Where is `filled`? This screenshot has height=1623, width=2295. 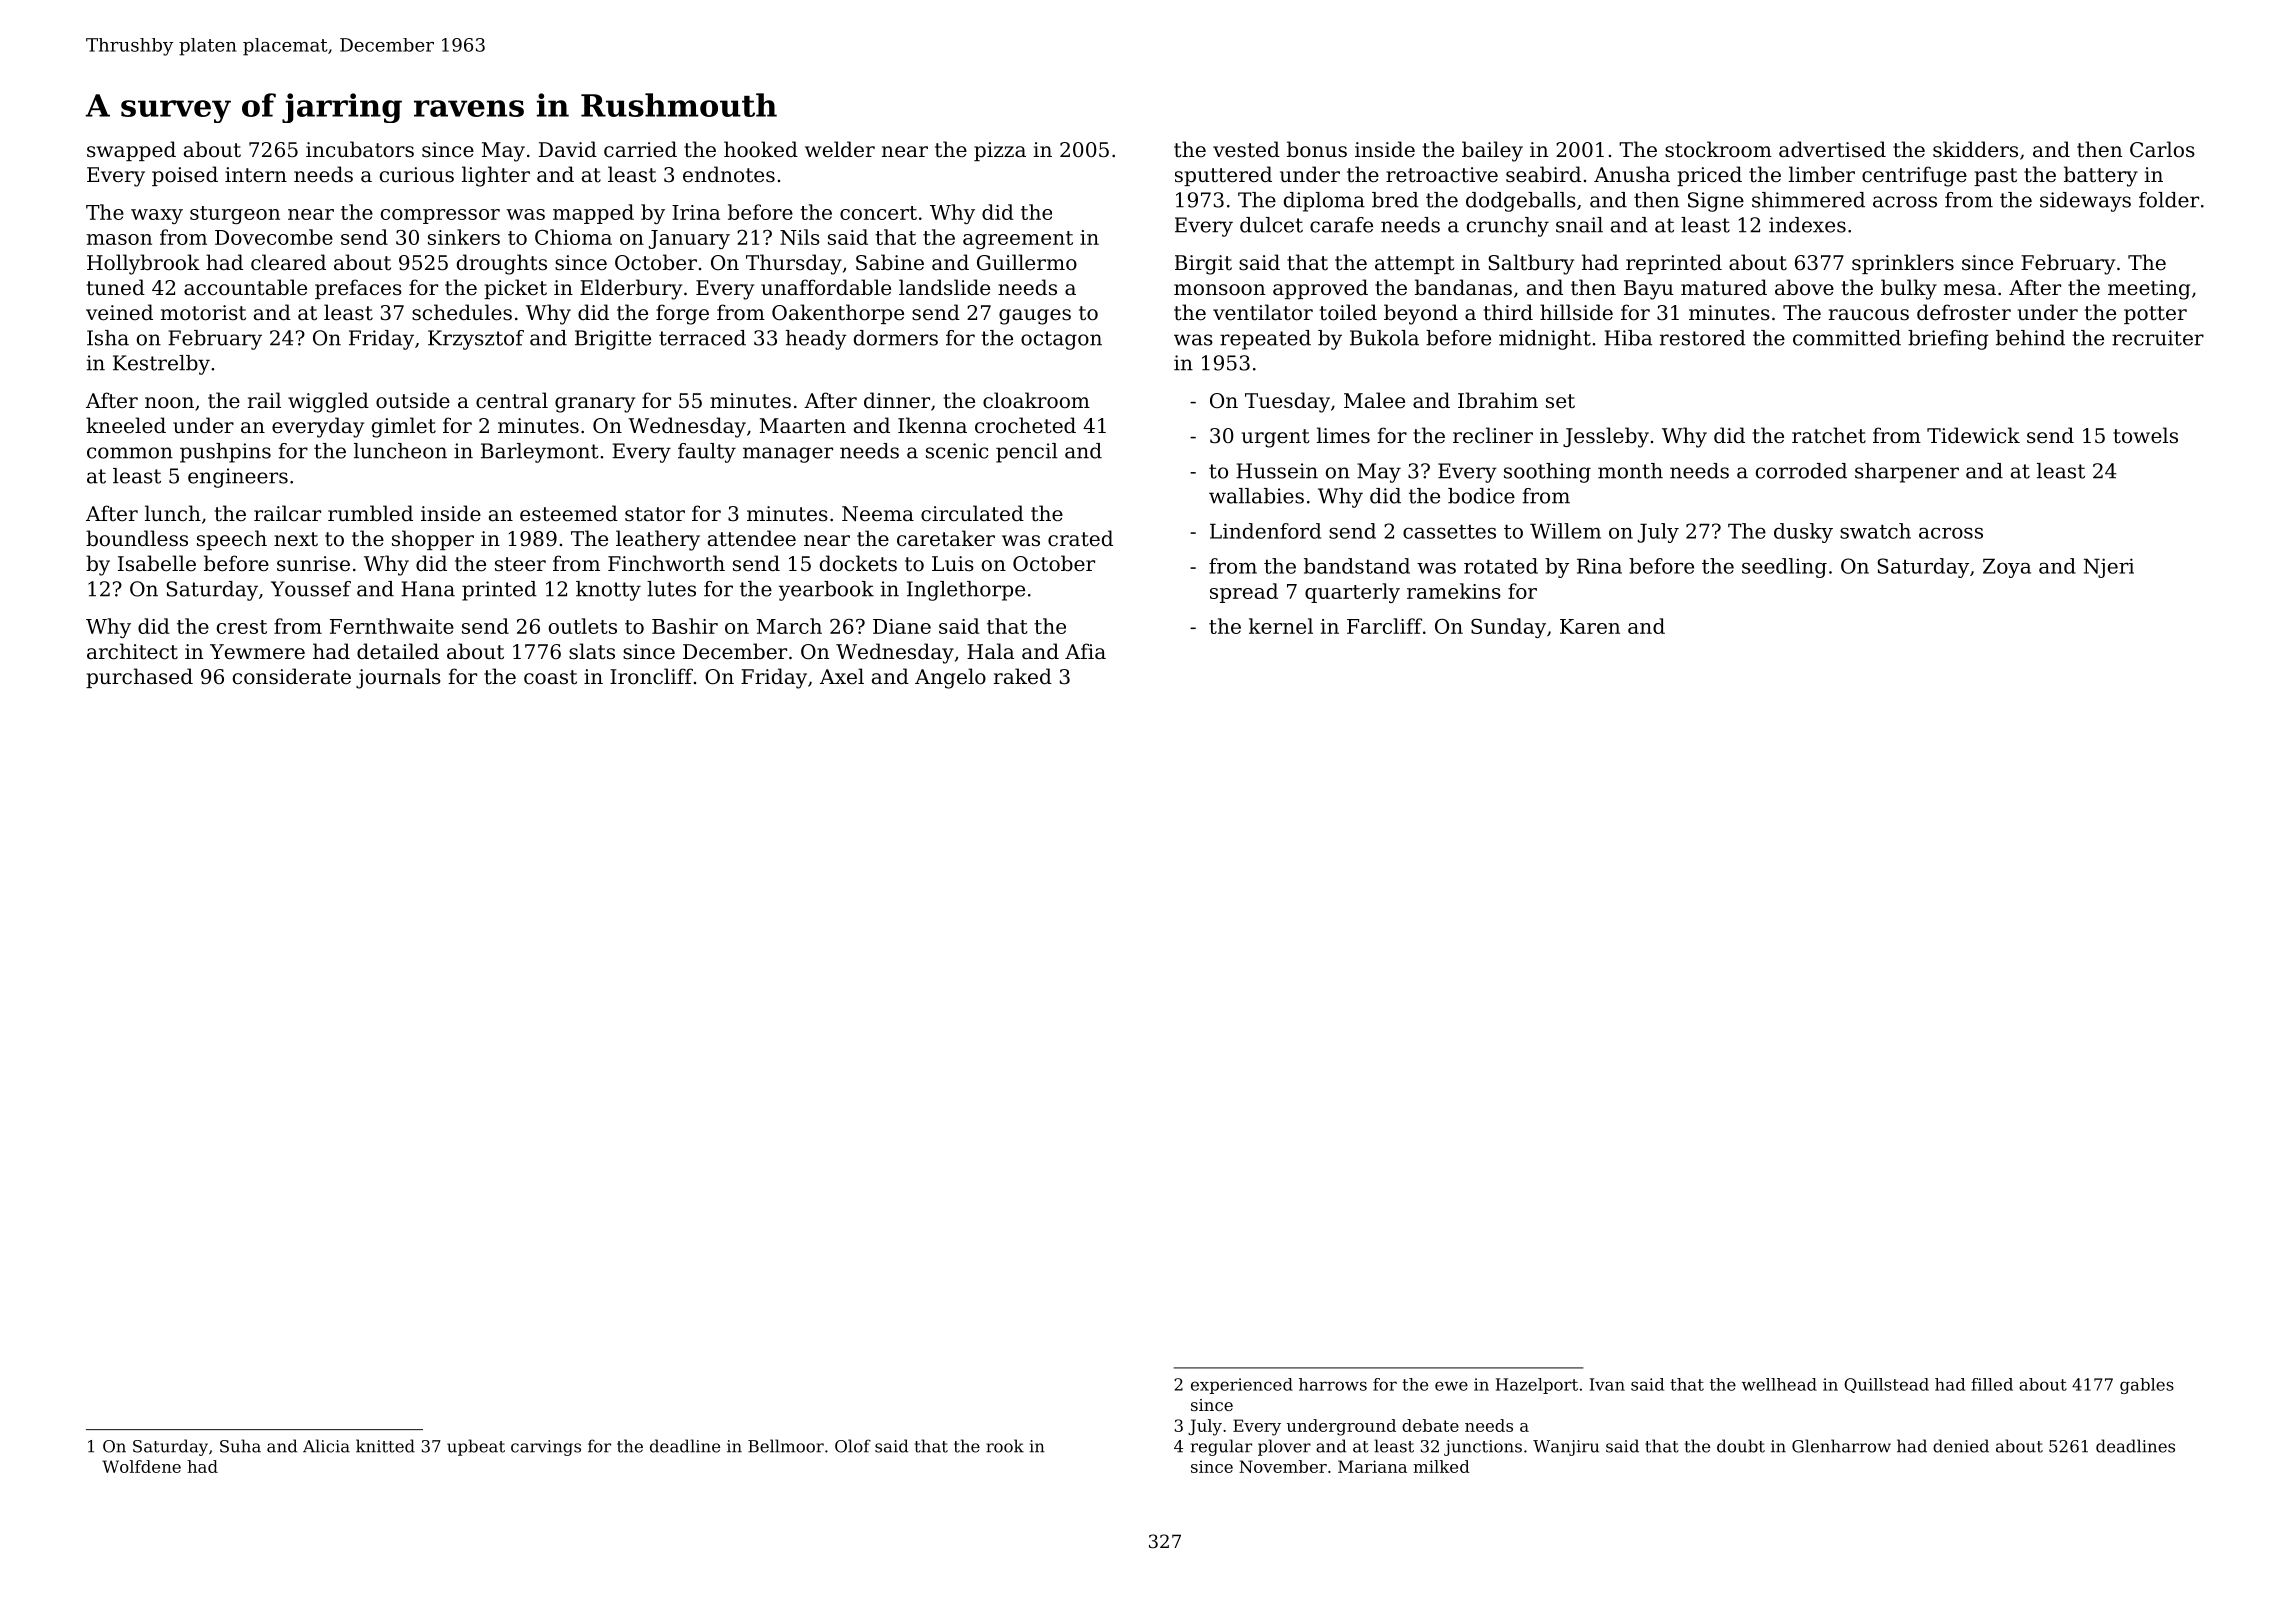
filled is located at coordinates (1992, 1384).
